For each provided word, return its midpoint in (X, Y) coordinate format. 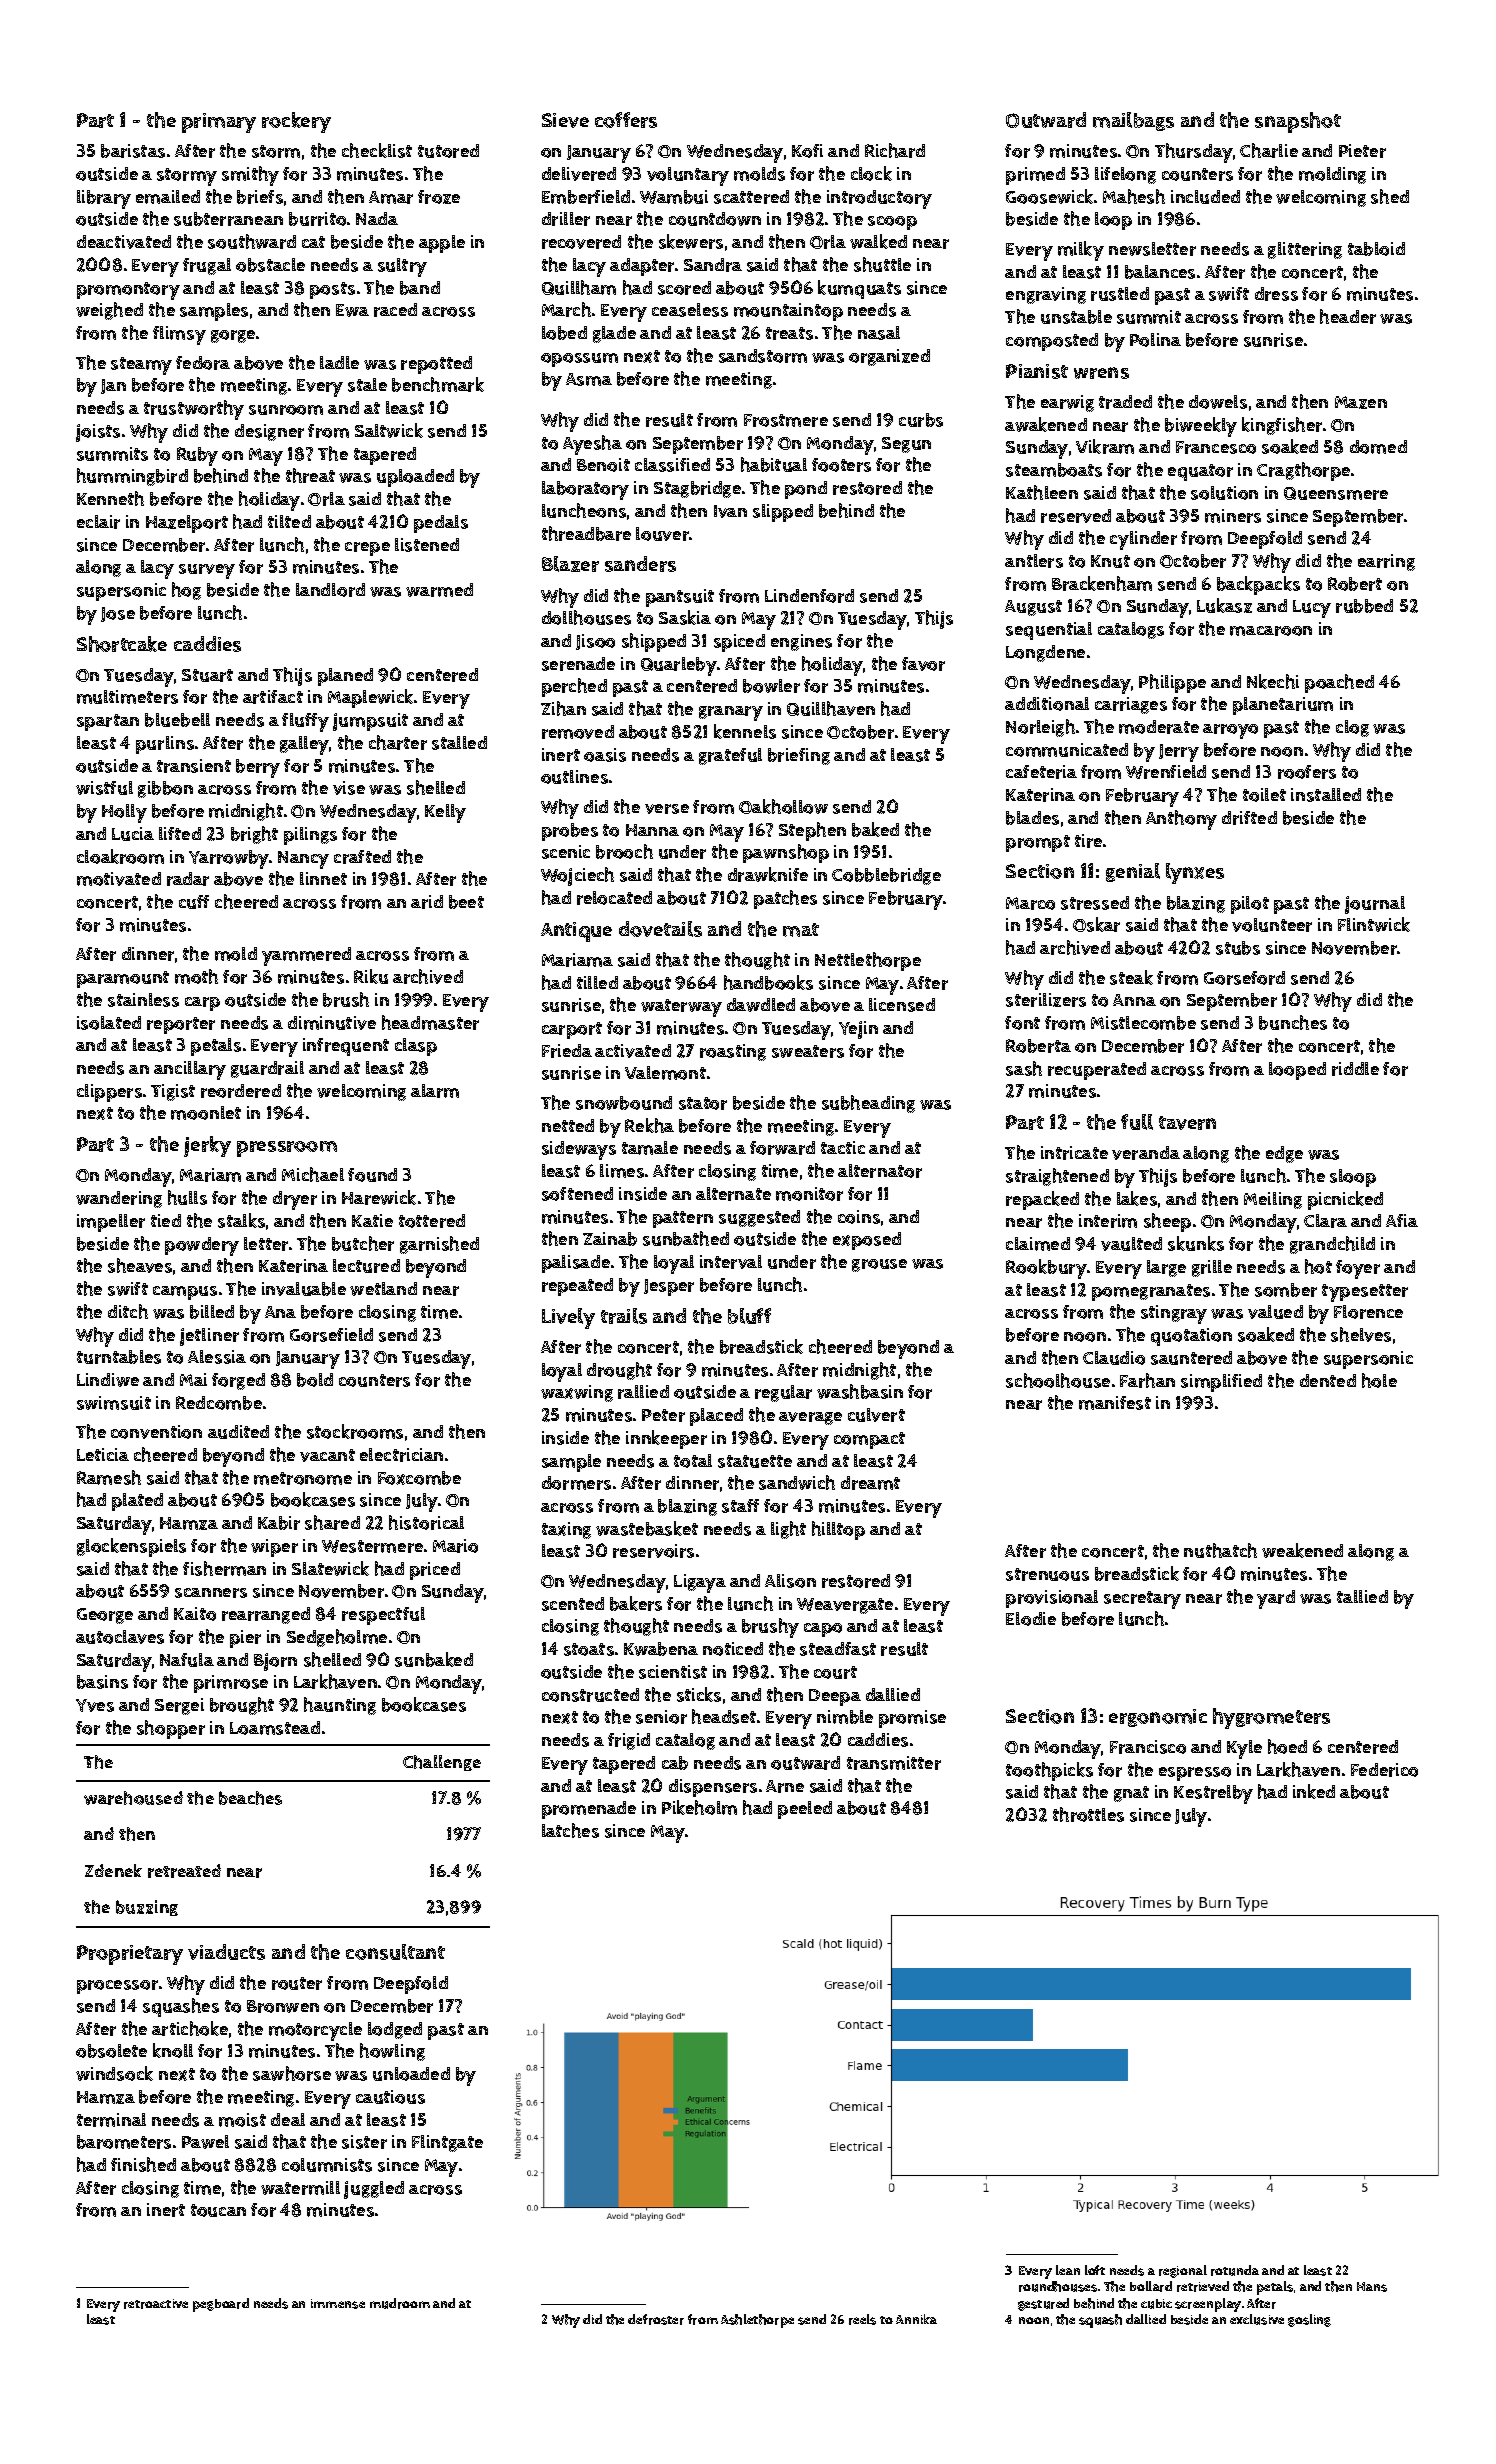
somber (1286, 1290)
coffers (626, 120)
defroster (656, 2319)
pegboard (221, 2305)
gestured (1043, 2304)
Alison (790, 1581)
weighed (109, 311)
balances (1160, 272)
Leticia (103, 1454)
